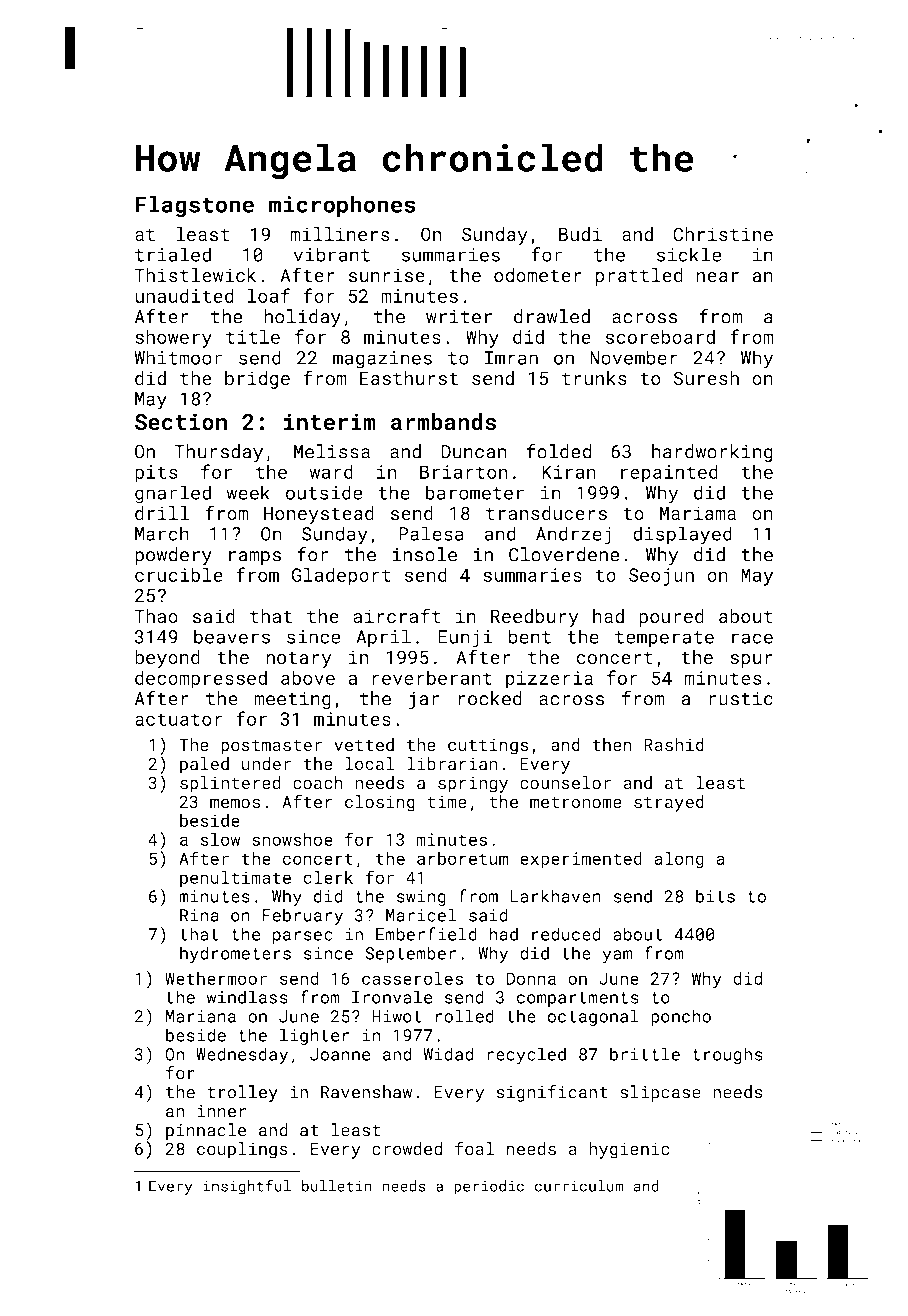 This page has width=908, height=1316. I want to click on swing, so click(421, 898).
